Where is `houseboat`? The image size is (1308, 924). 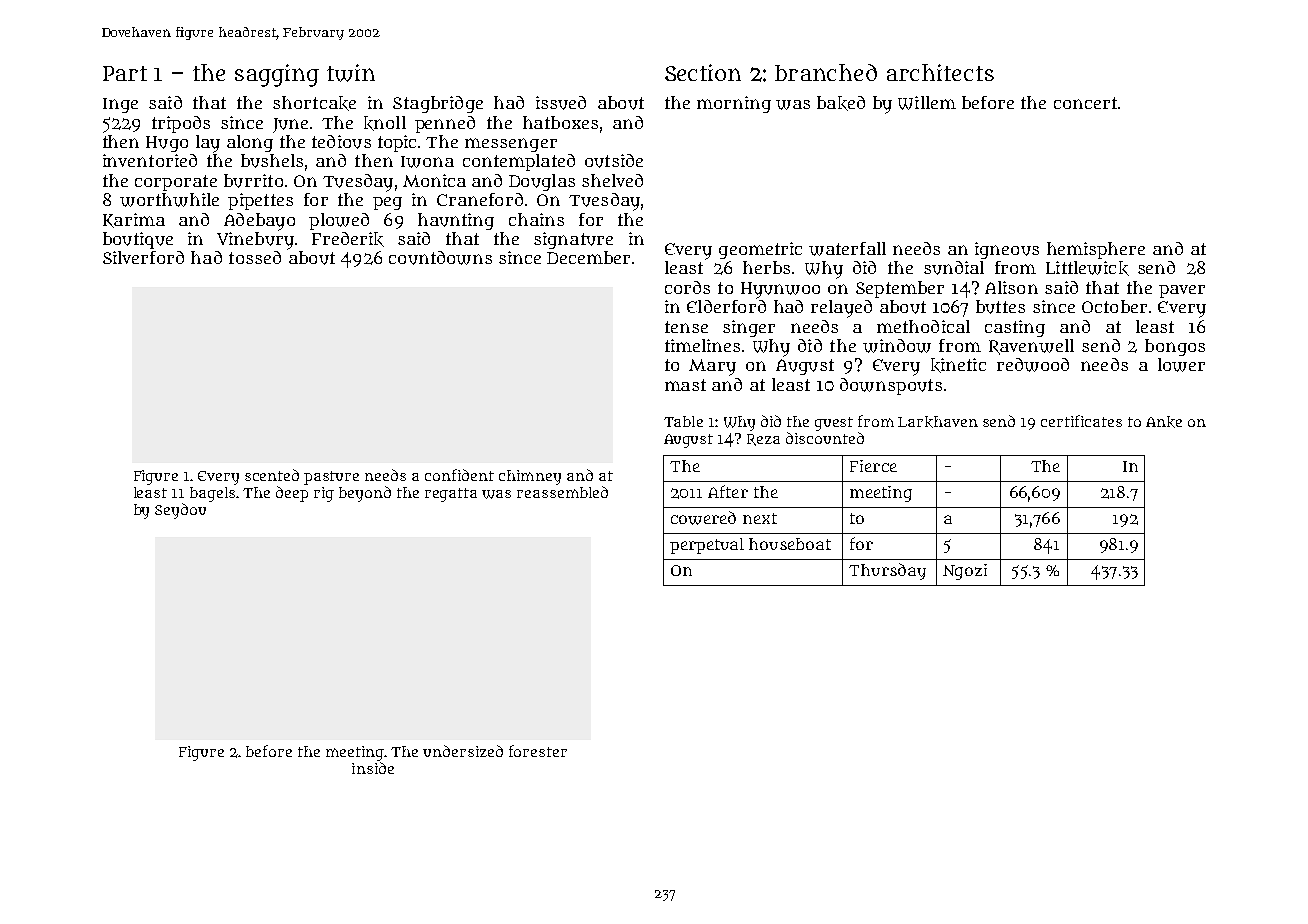 houseboat is located at coordinates (790, 544).
